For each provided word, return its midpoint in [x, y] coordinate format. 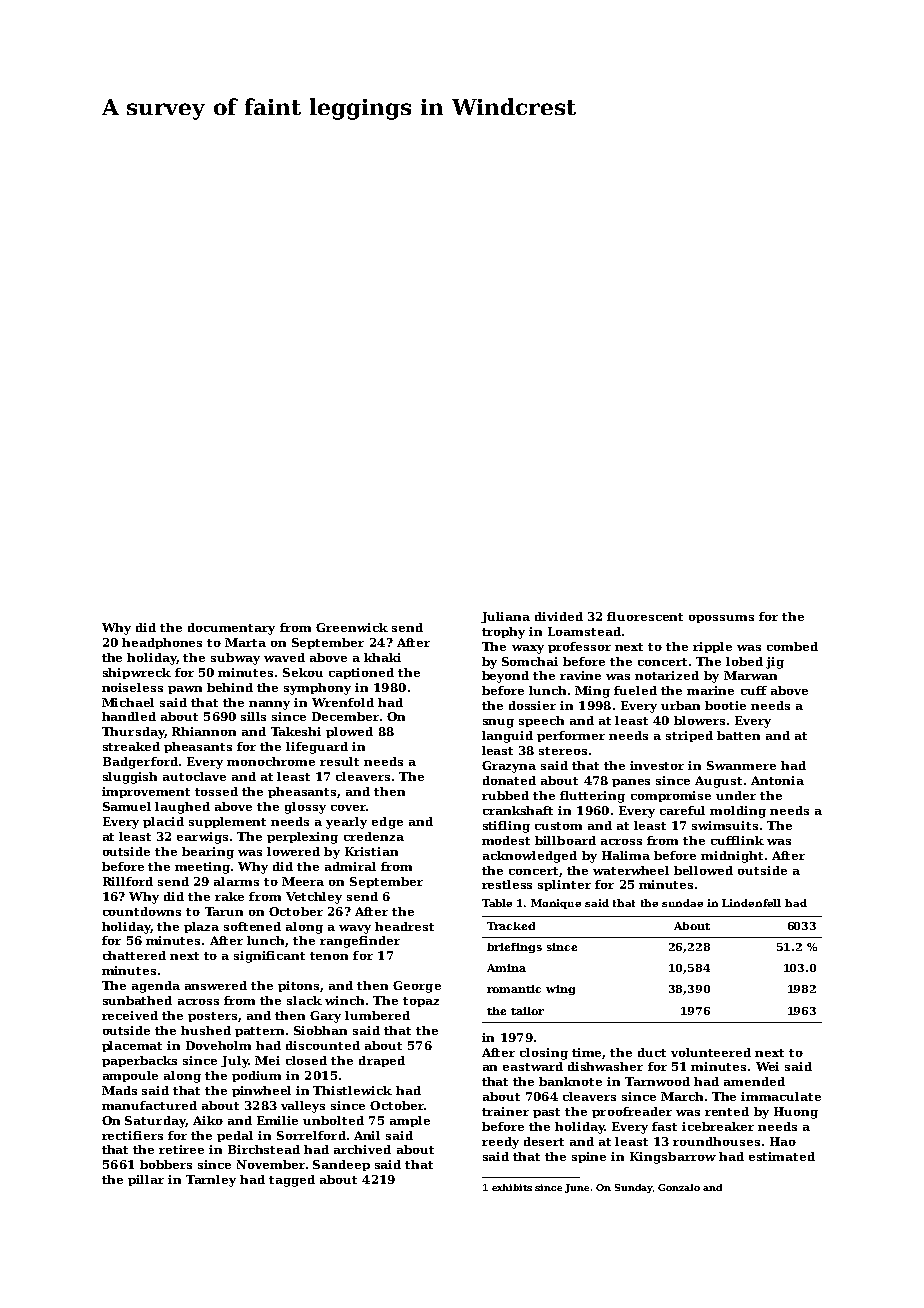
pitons [298, 986]
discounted [323, 1045]
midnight [732, 857]
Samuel [127, 806]
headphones [162, 643]
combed [792, 646]
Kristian [371, 851]
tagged [292, 1181]
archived [362, 1149]
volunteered [711, 1052]
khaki [382, 657]
